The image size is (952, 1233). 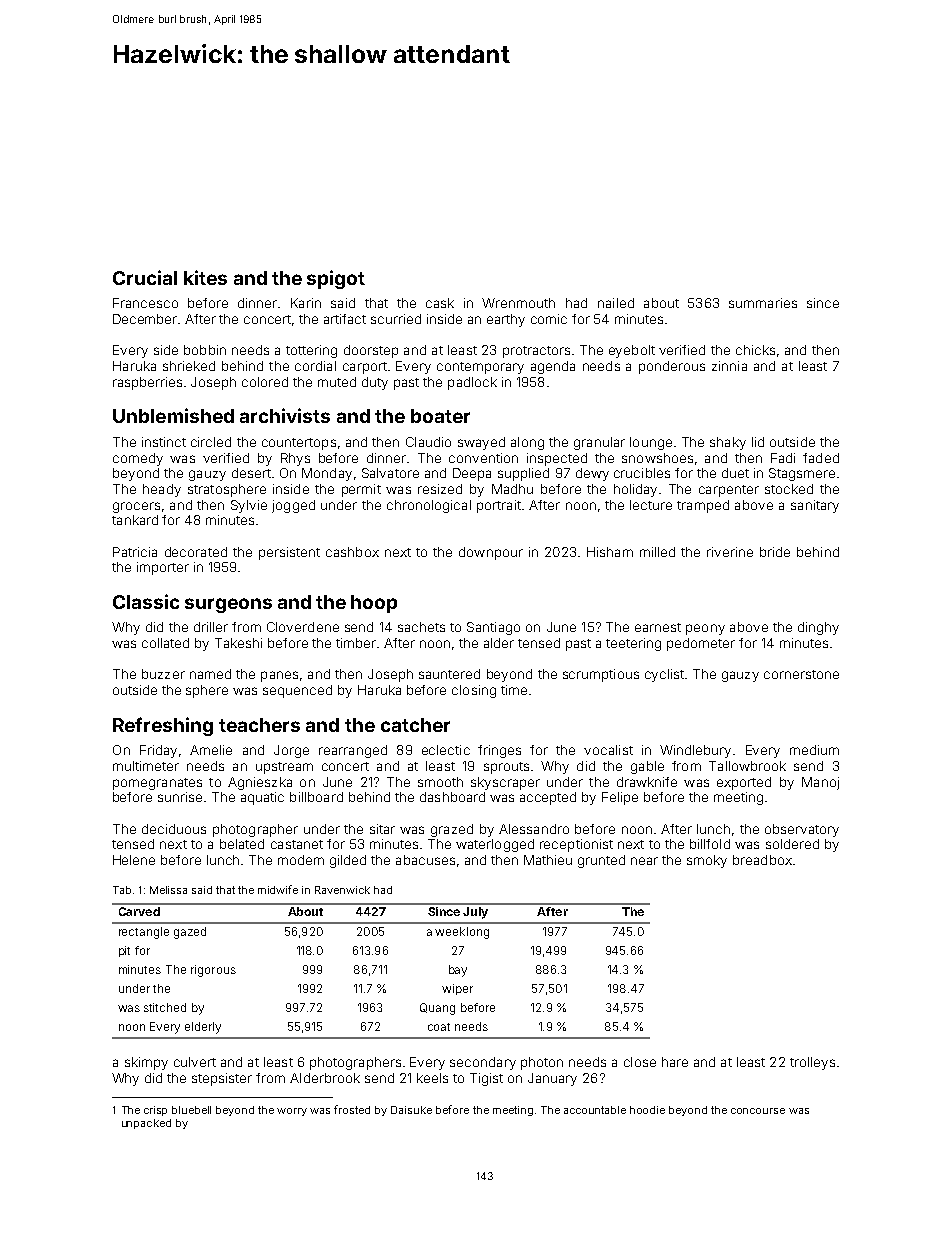 What do you see at coordinates (651, 505) in the screenshot?
I see `lecture` at bounding box center [651, 505].
